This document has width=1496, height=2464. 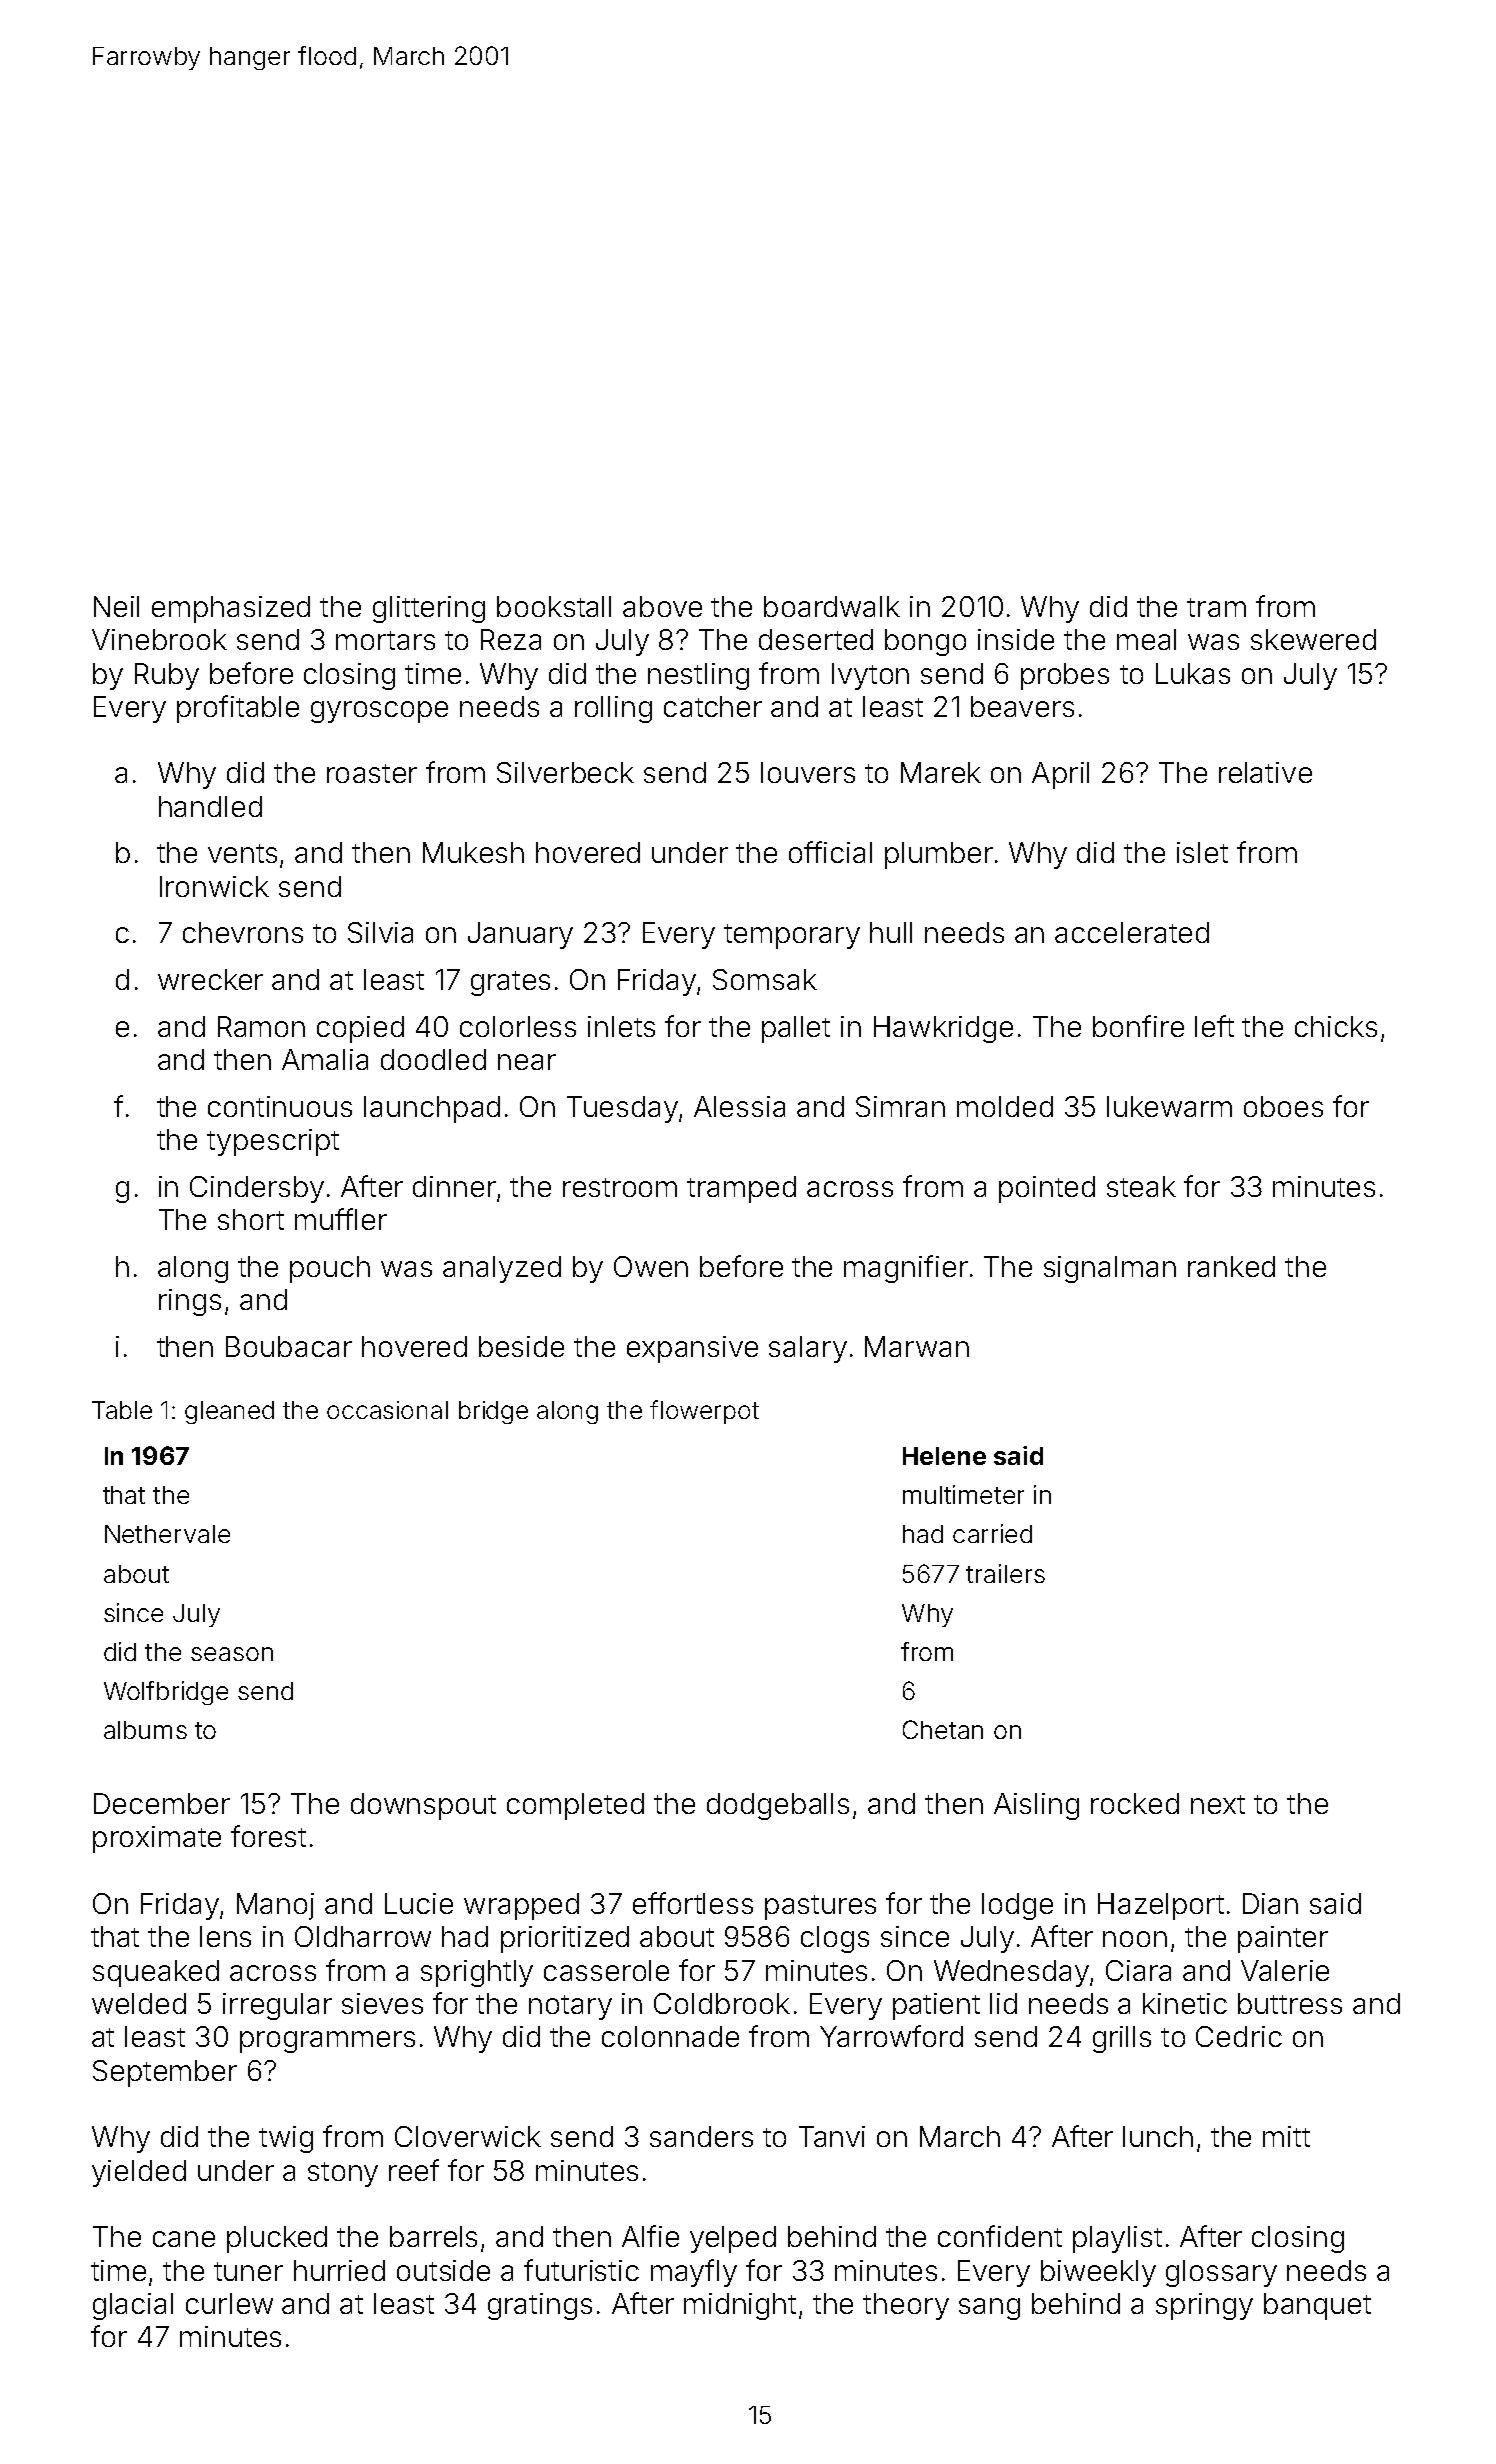 I want to click on trailers, so click(x=1005, y=1573).
